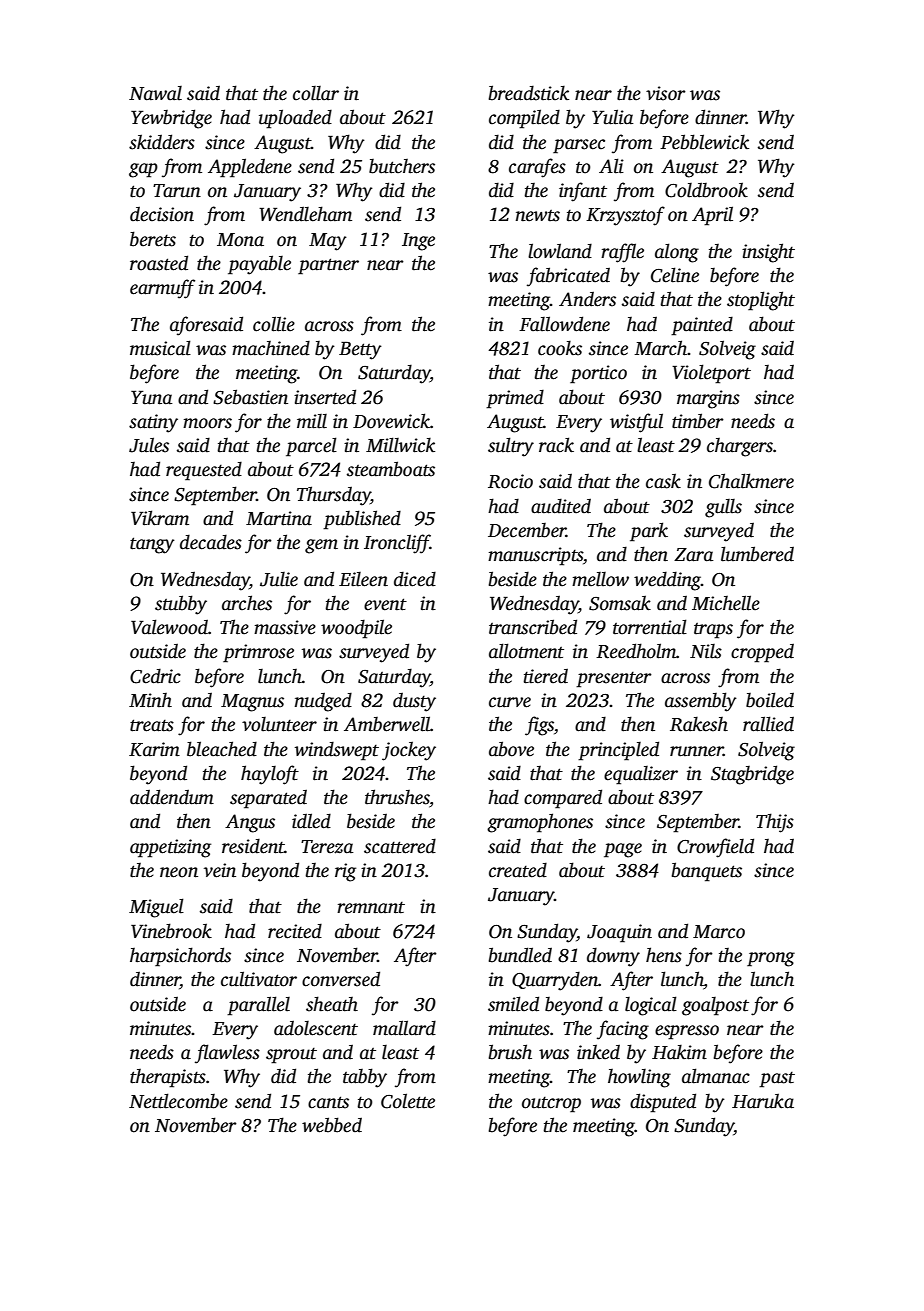  What do you see at coordinates (181, 605) in the page?
I see `stubby` at bounding box center [181, 605].
